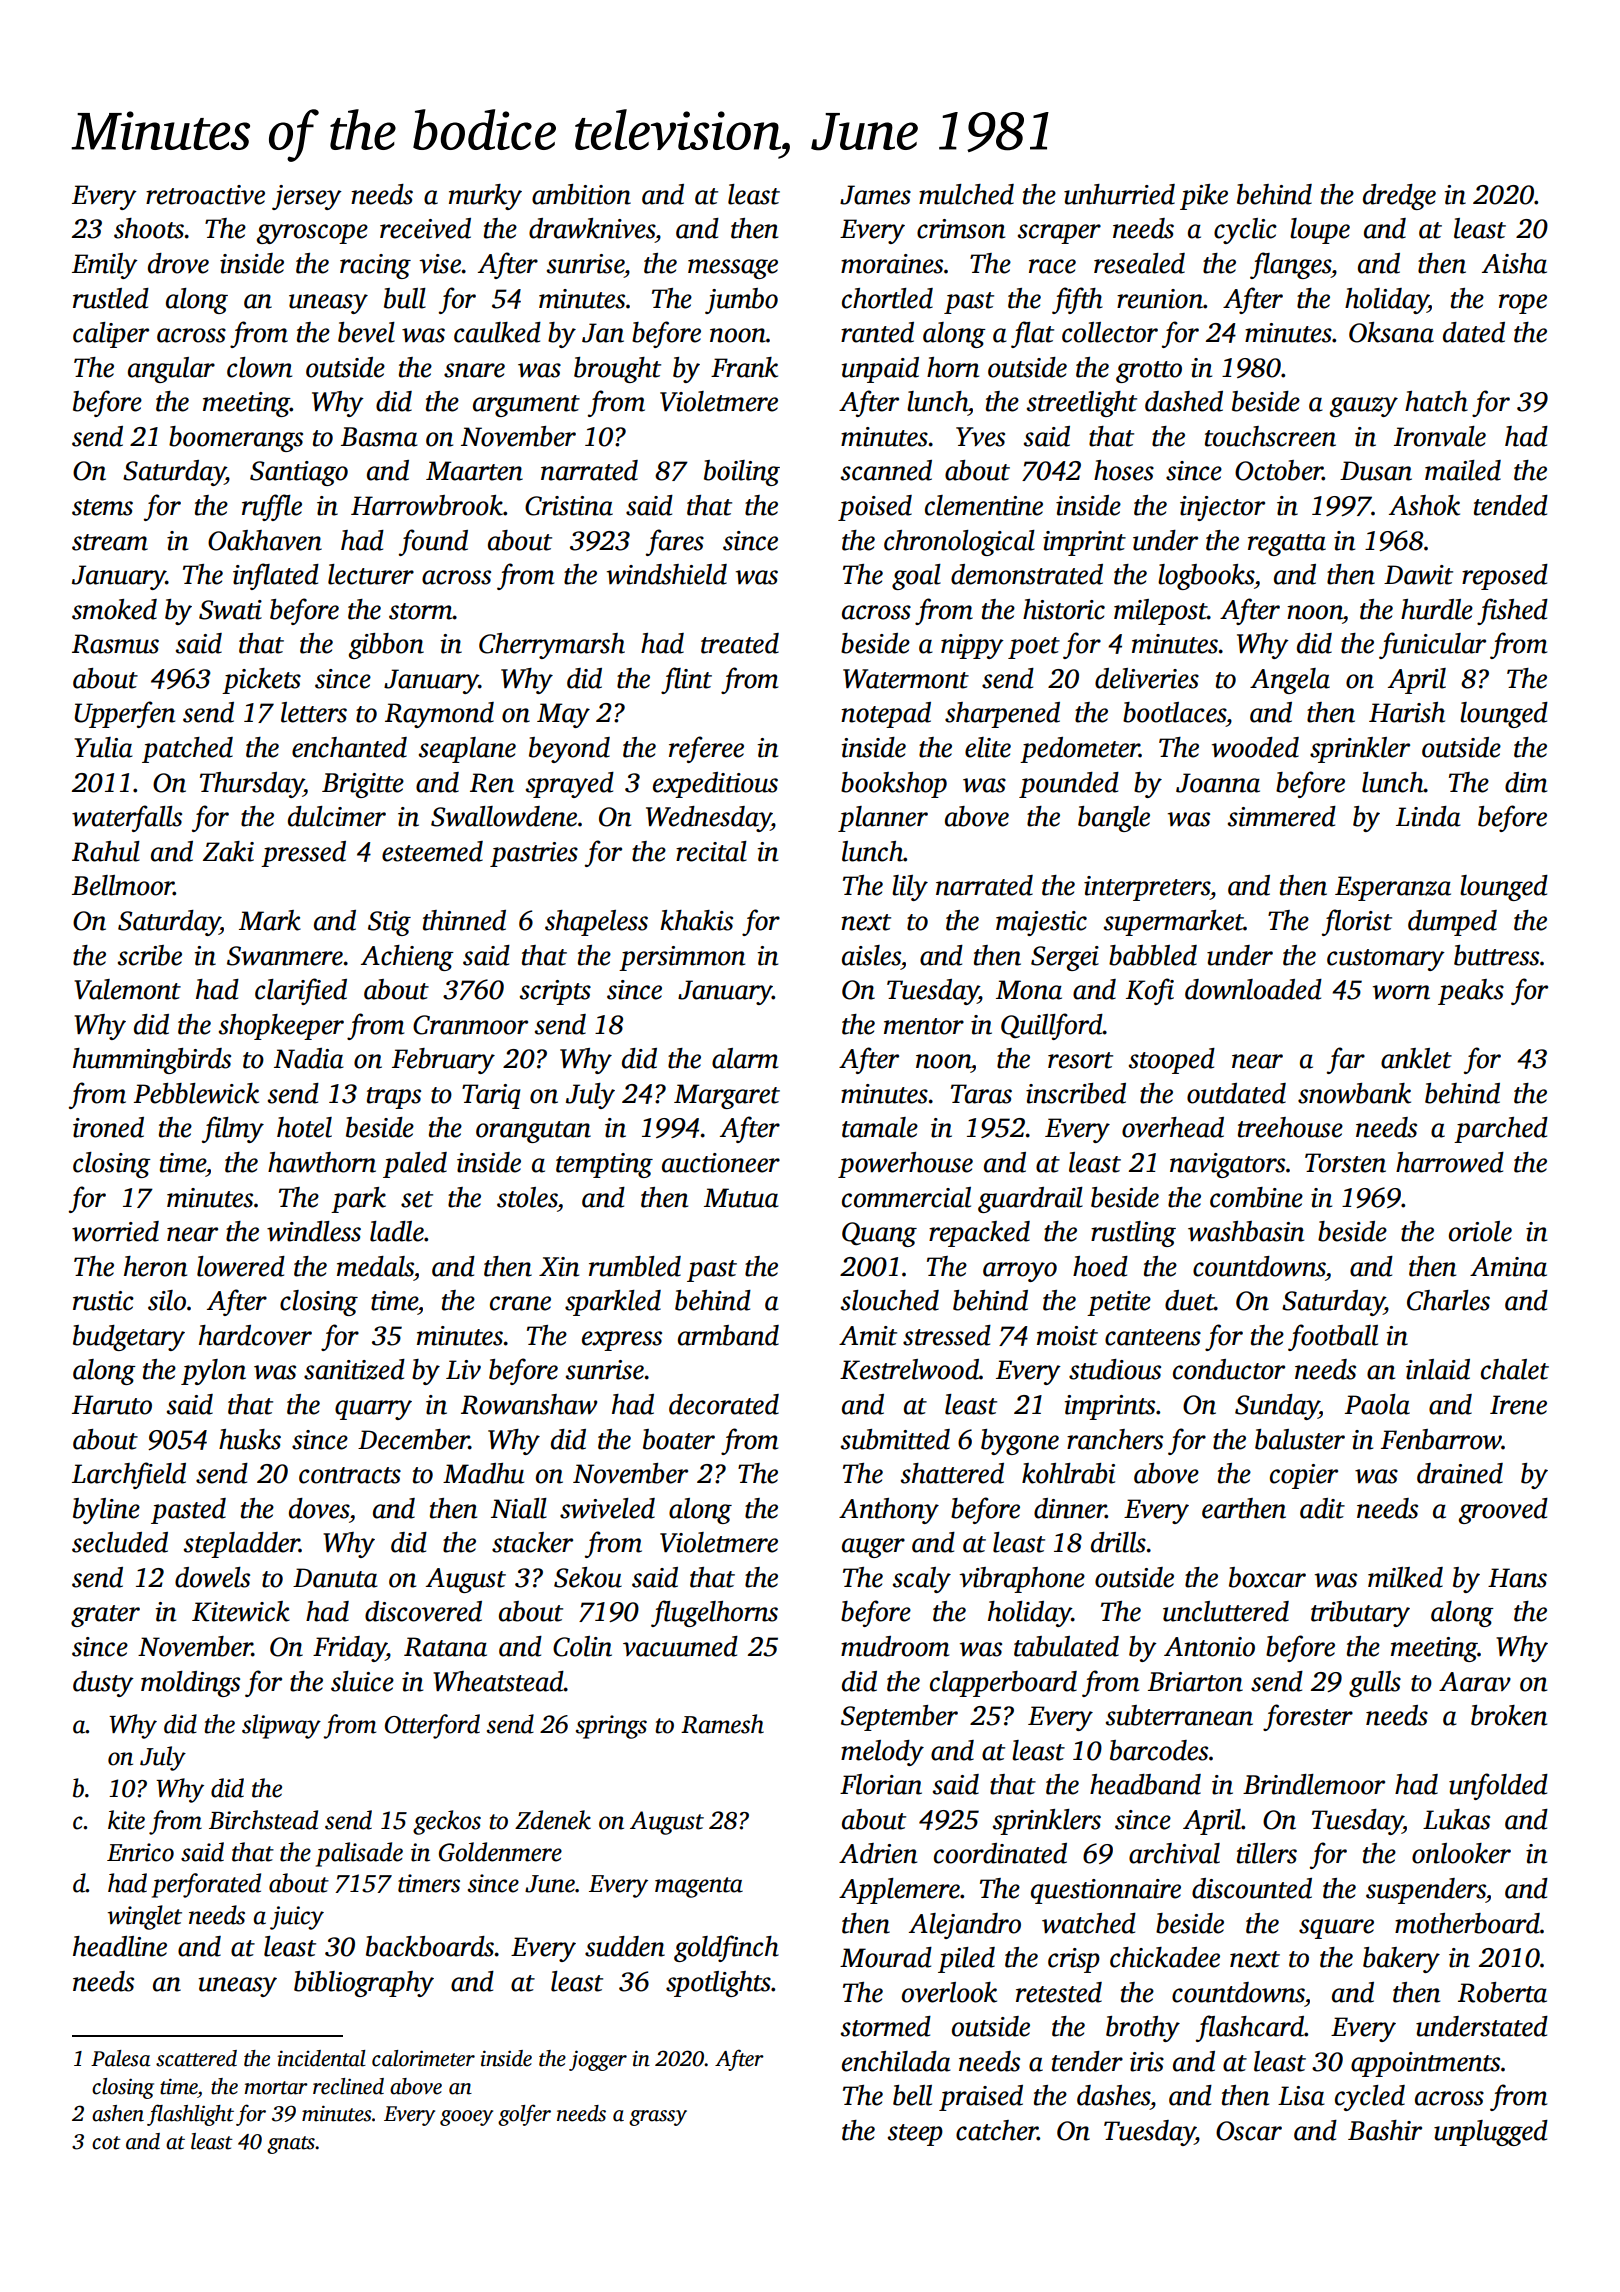  I want to click on vacuumed, so click(680, 1646).
